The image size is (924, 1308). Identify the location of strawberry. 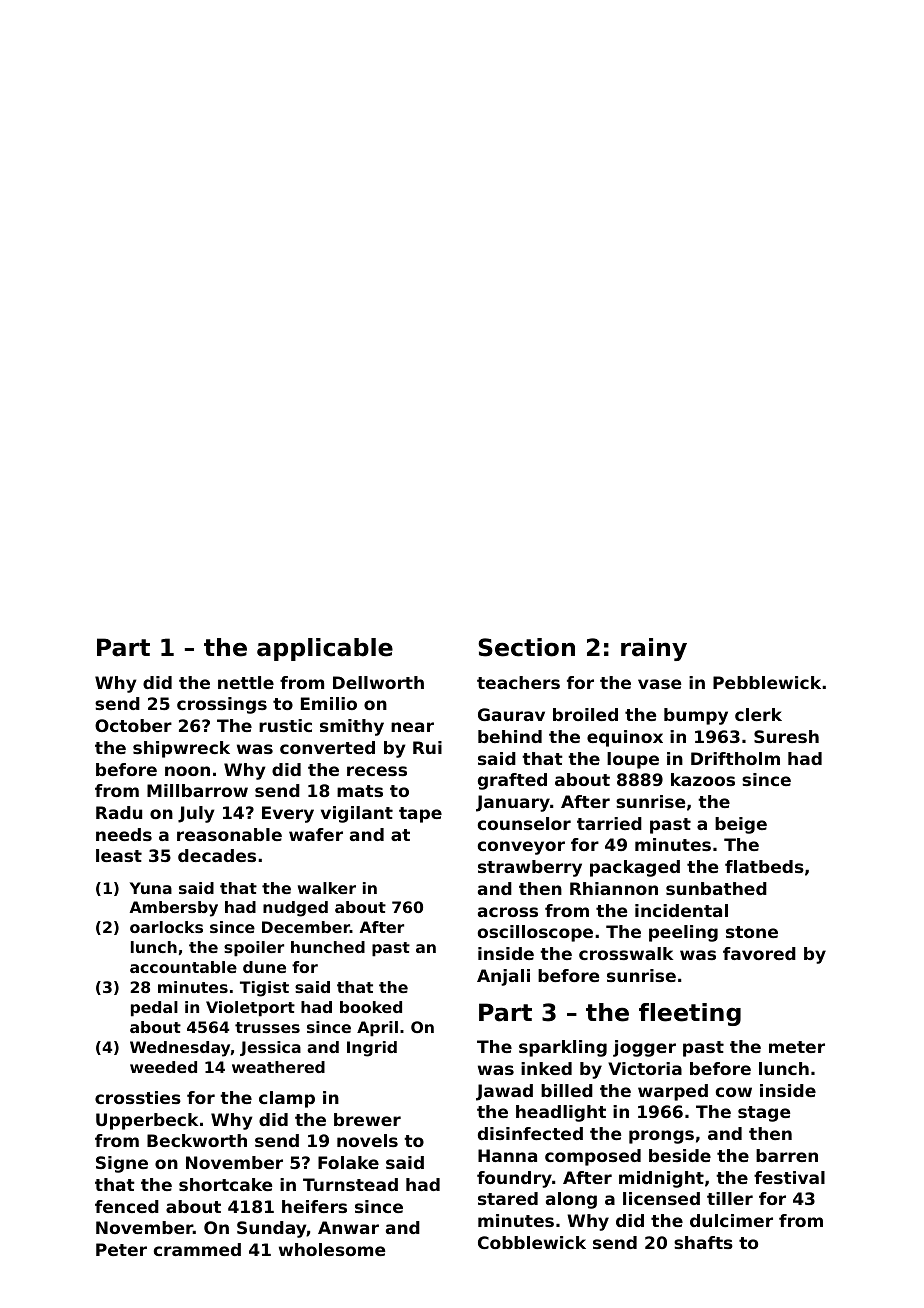
(530, 868).
